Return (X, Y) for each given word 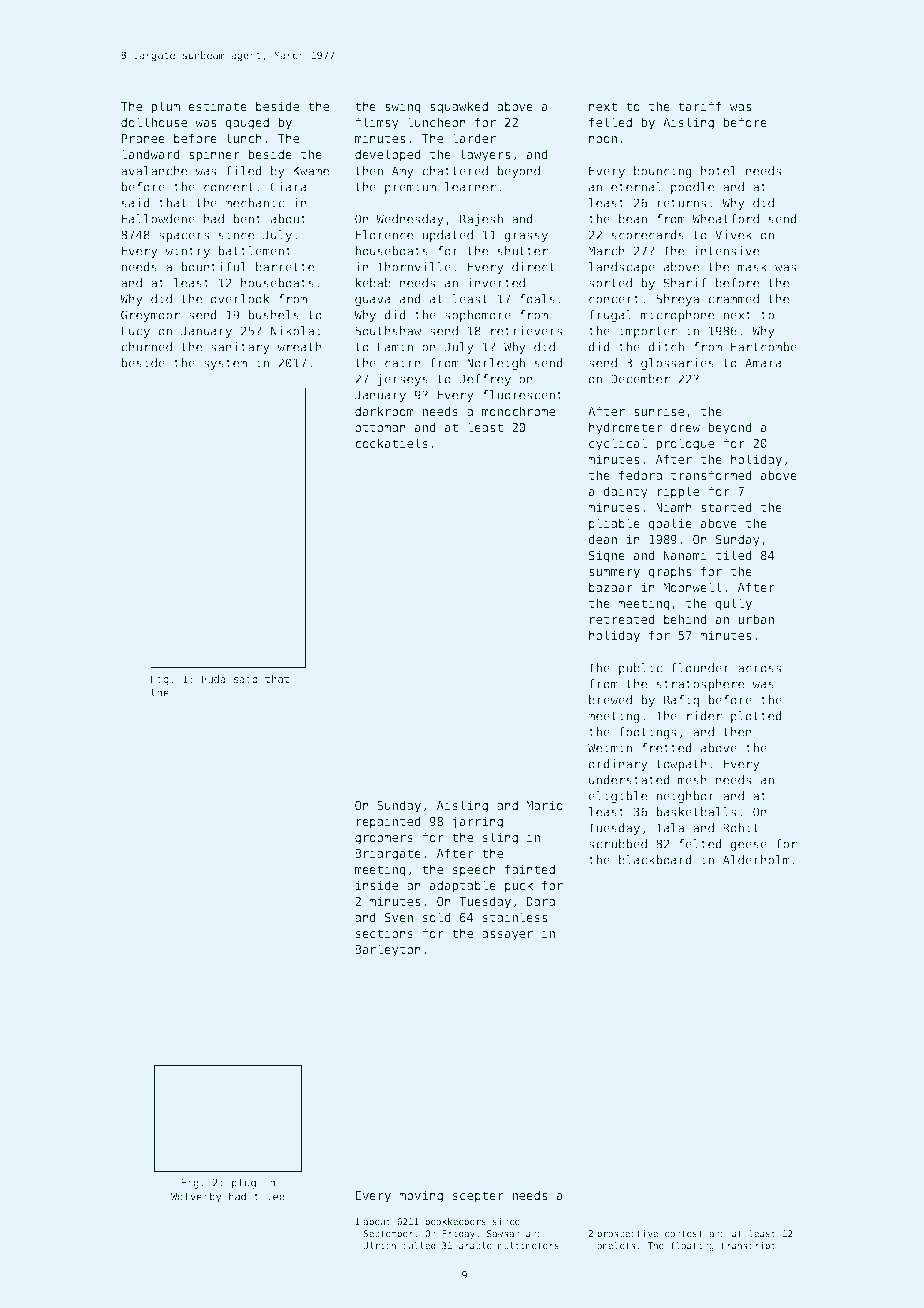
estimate (217, 106)
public (640, 669)
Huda (213, 679)
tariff (700, 106)
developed (388, 155)
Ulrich (379, 1245)
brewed (610, 700)
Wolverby (196, 1197)
